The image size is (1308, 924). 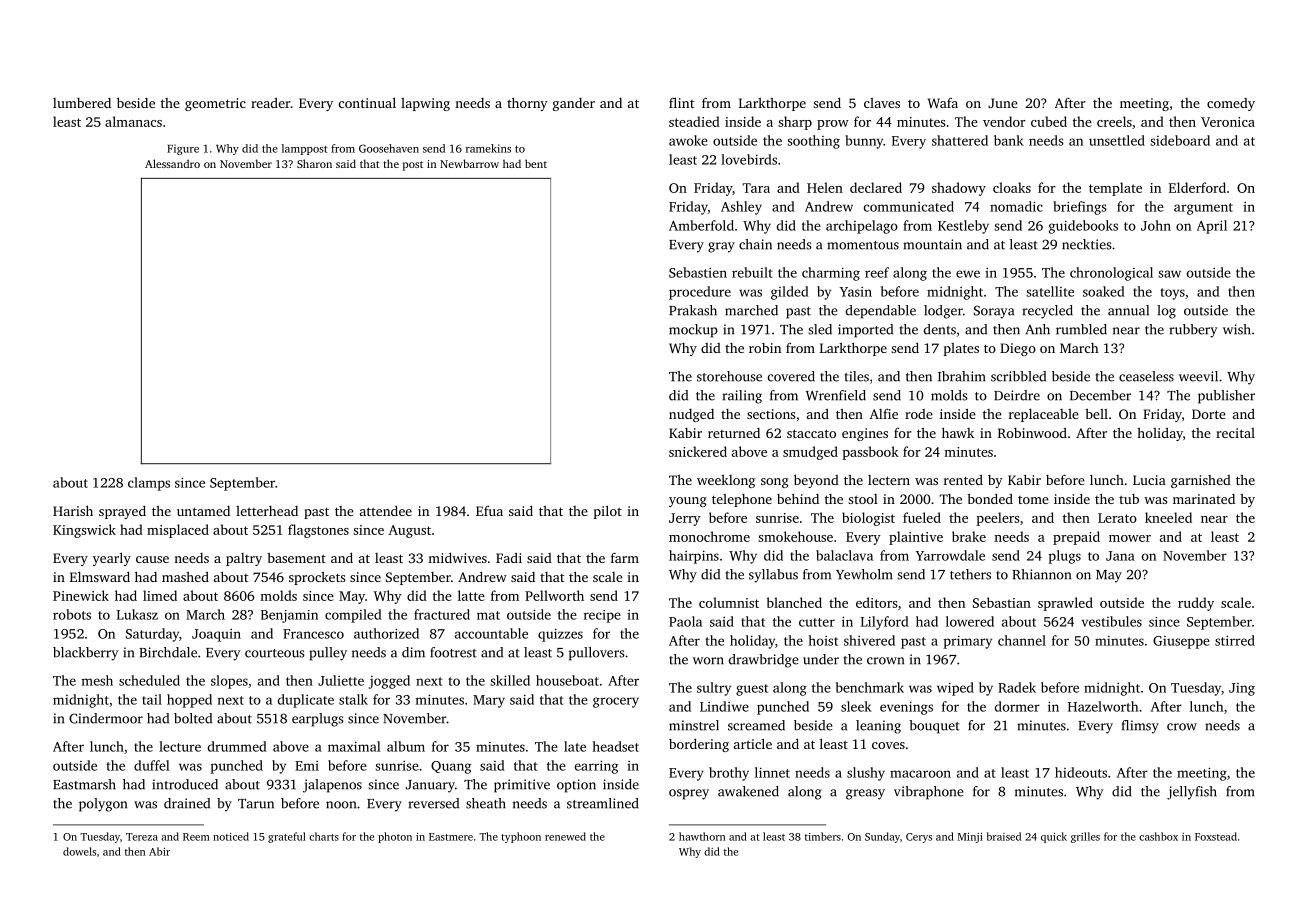 I want to click on flimsy, so click(x=1140, y=727).
